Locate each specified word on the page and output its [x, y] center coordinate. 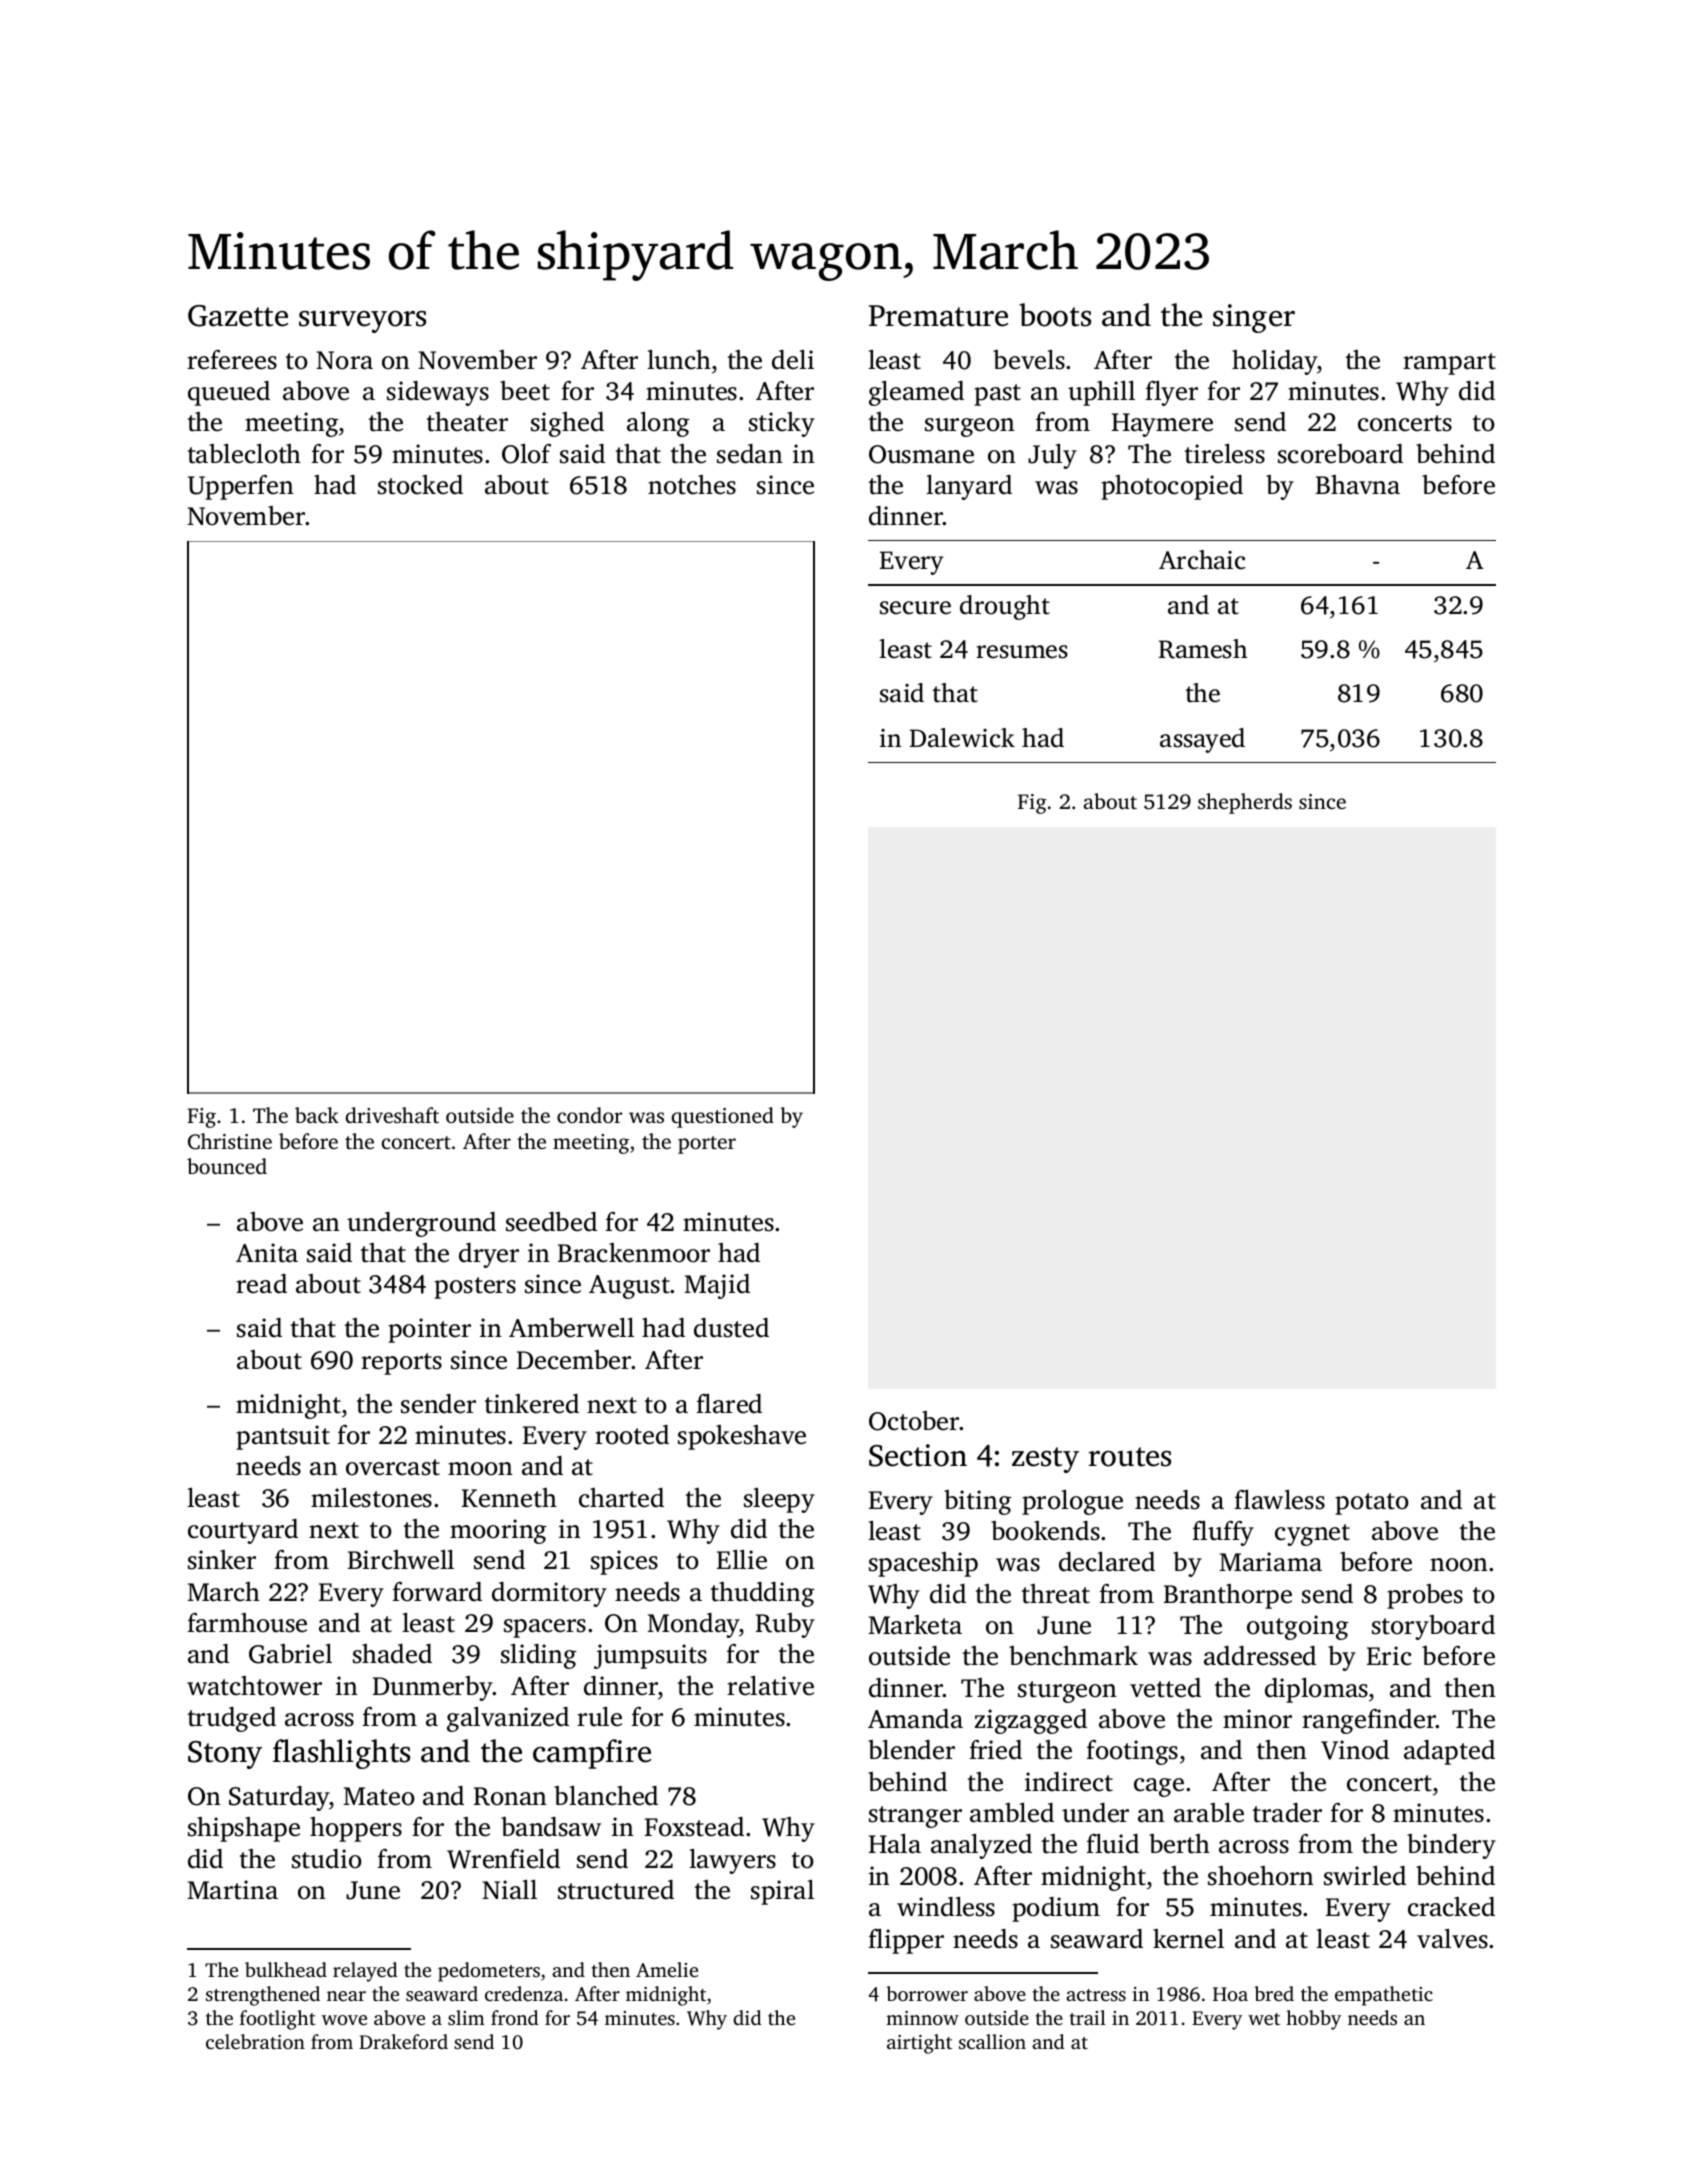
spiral [782, 1892]
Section [918, 1455]
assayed [1202, 740]
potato [1372, 1504]
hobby [1313, 2020]
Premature [938, 316]
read [261, 1284]
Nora [344, 360]
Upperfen [241, 487]
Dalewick [962, 738]
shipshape [244, 1829]
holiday [1274, 362]
